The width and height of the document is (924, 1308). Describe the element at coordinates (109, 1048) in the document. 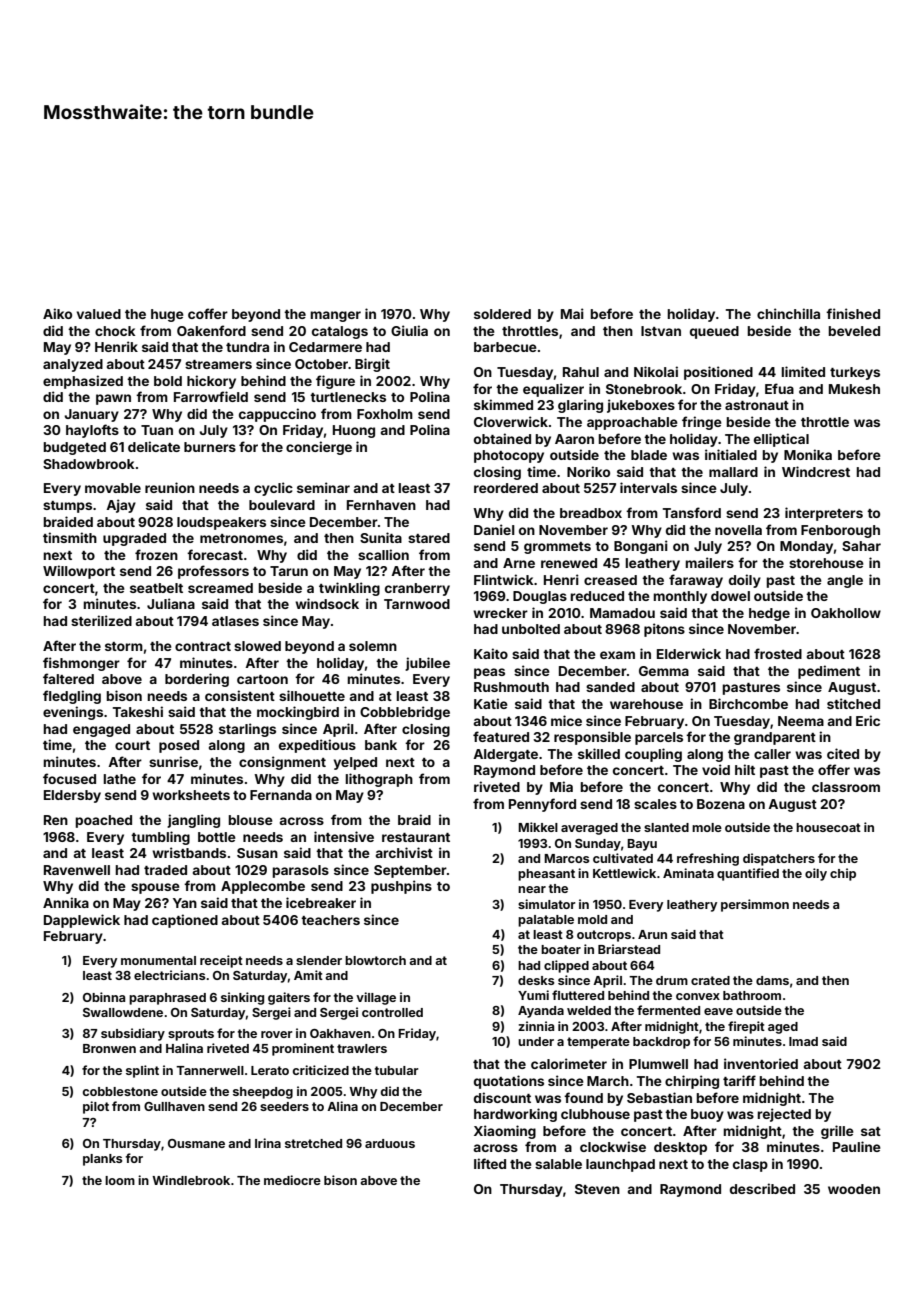

I see `Bronwen` at that location.
